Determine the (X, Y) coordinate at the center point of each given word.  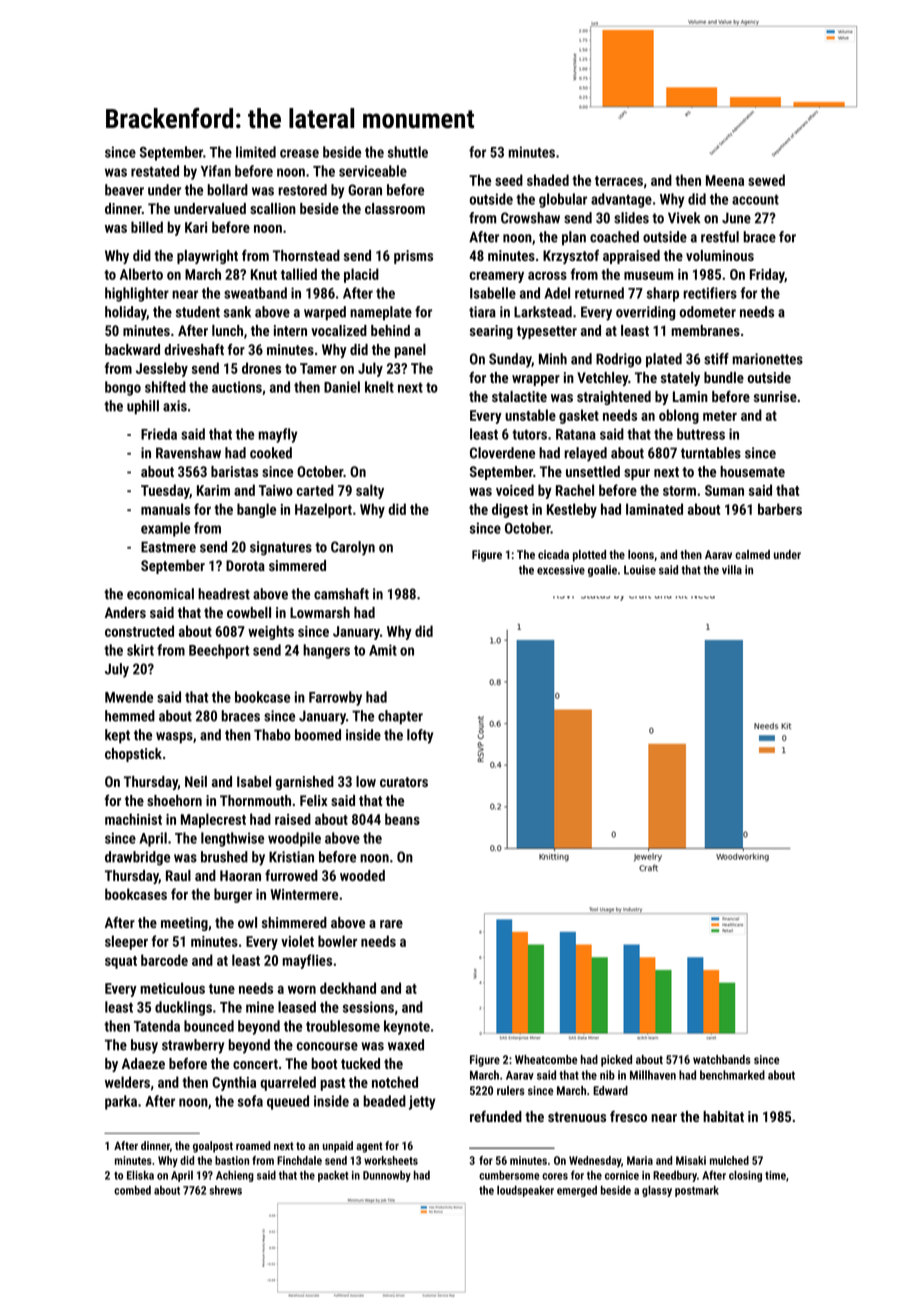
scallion (273, 208)
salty (370, 491)
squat (121, 962)
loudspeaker (525, 1191)
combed (132, 1190)
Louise (640, 570)
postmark (697, 1191)
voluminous (720, 255)
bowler (337, 941)
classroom (395, 208)
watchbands (722, 1059)
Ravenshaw (188, 453)
